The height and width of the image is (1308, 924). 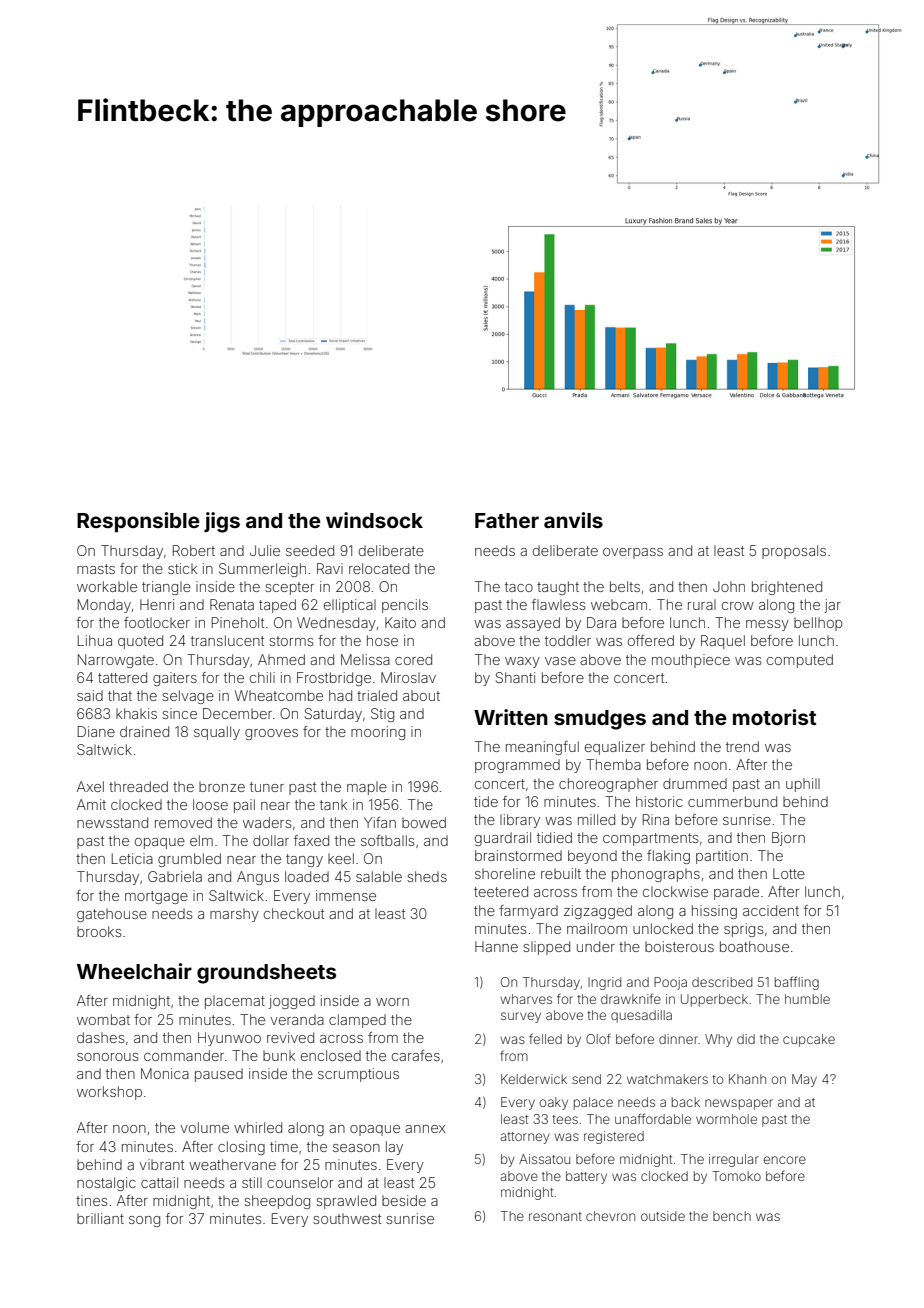 I want to click on anvils, so click(x=573, y=520).
